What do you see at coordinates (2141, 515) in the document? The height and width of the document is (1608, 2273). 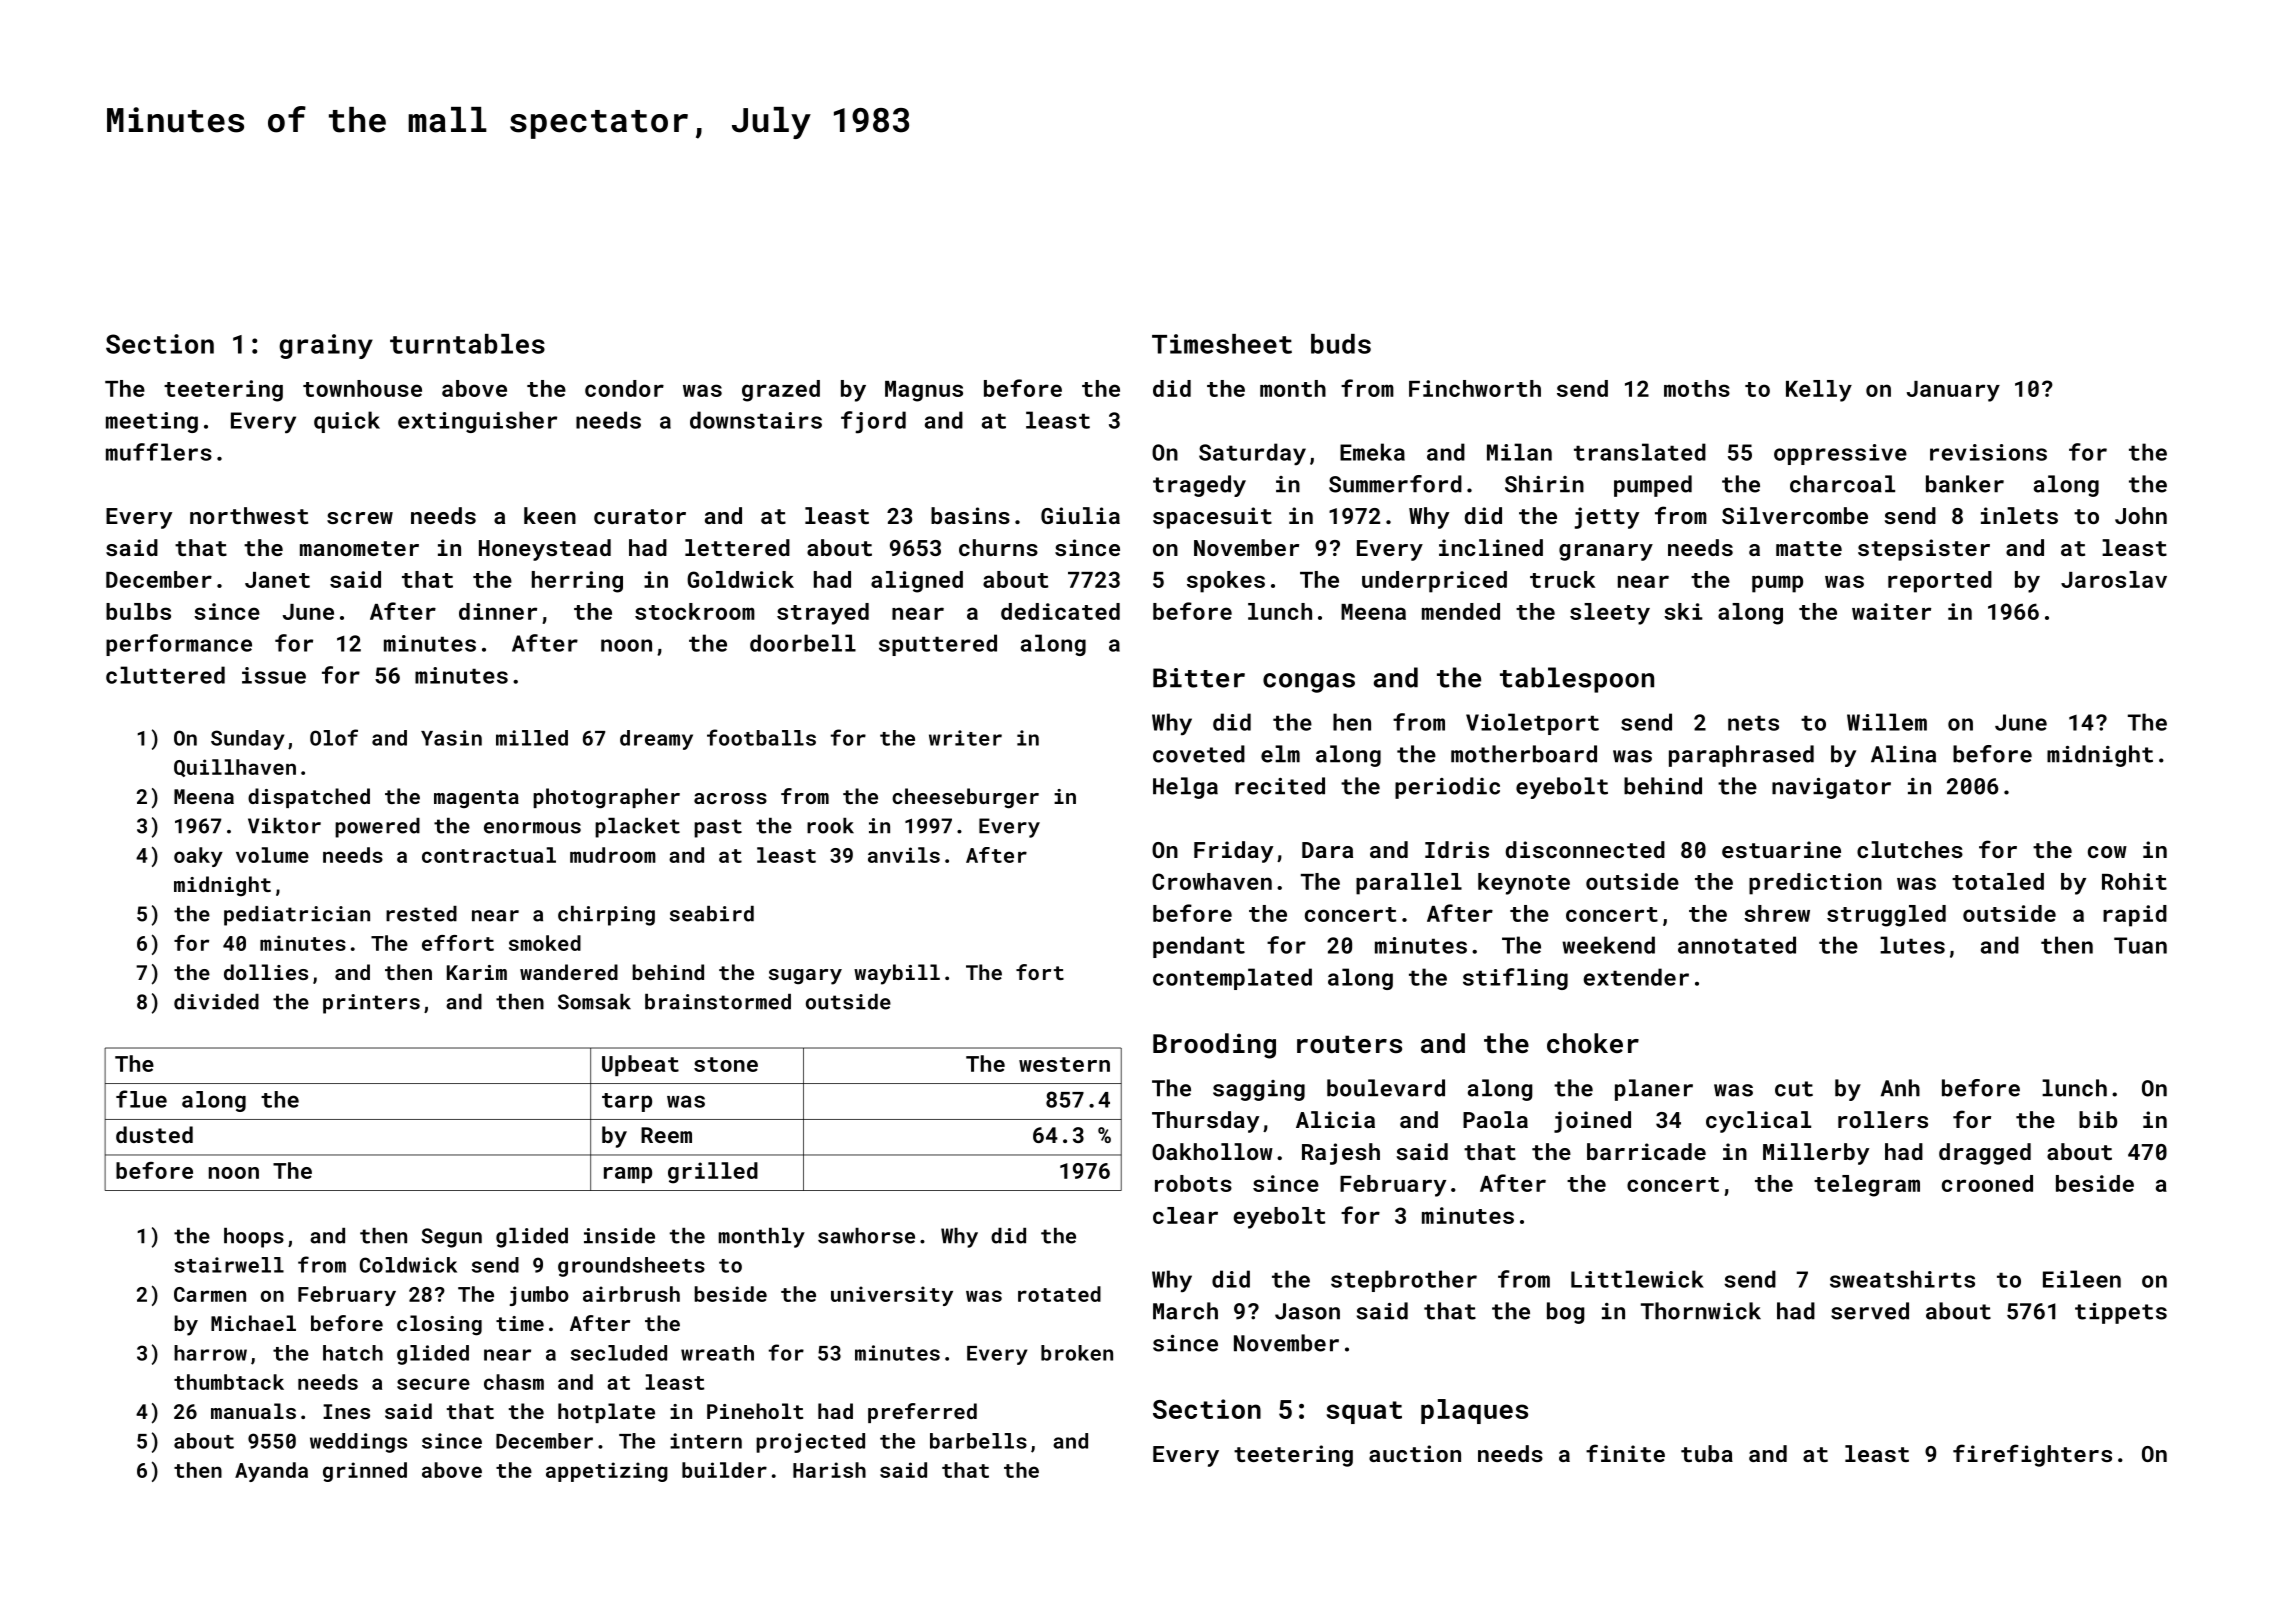 I see `John` at bounding box center [2141, 515].
